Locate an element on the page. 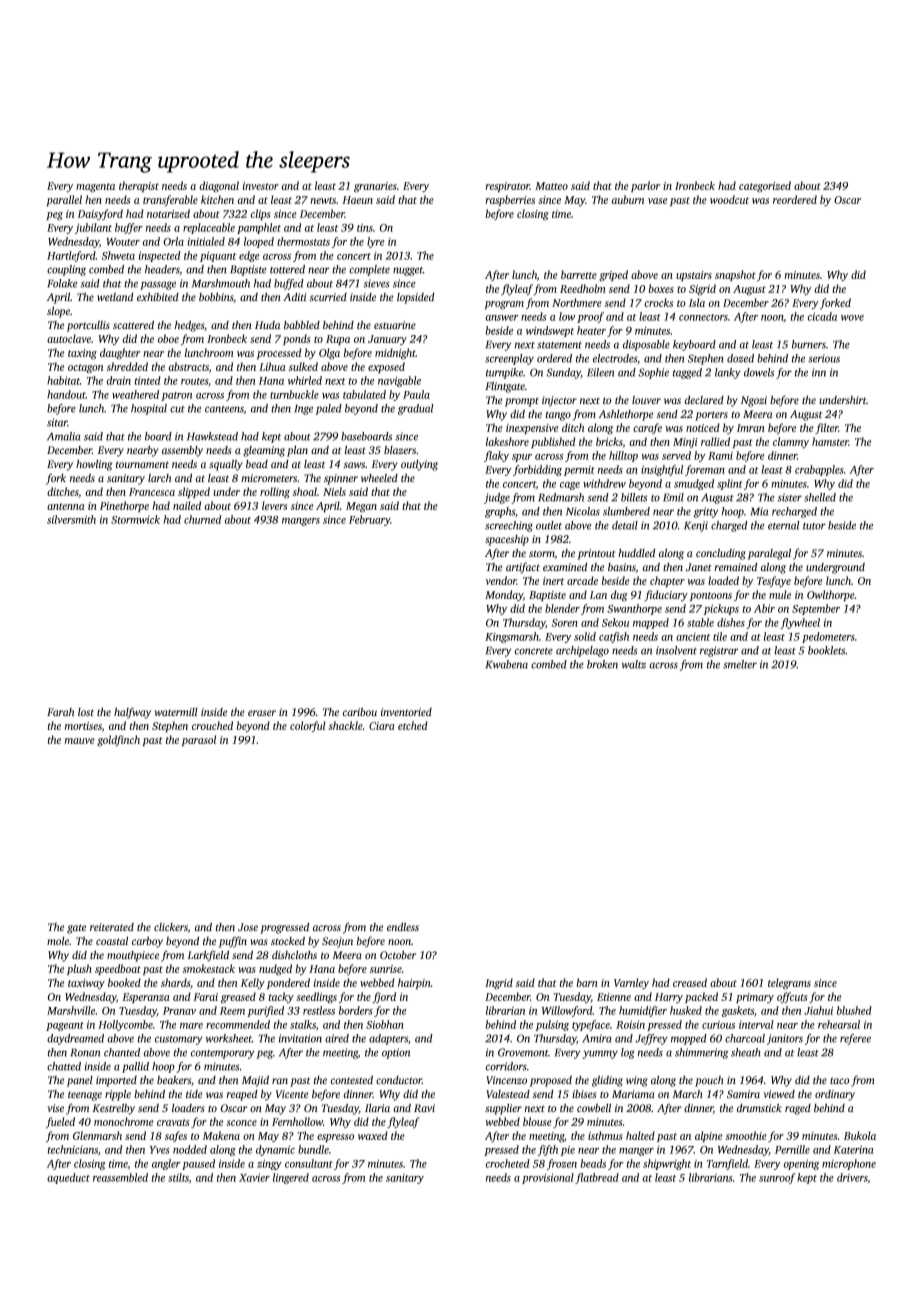  smelter is located at coordinates (740, 664).
